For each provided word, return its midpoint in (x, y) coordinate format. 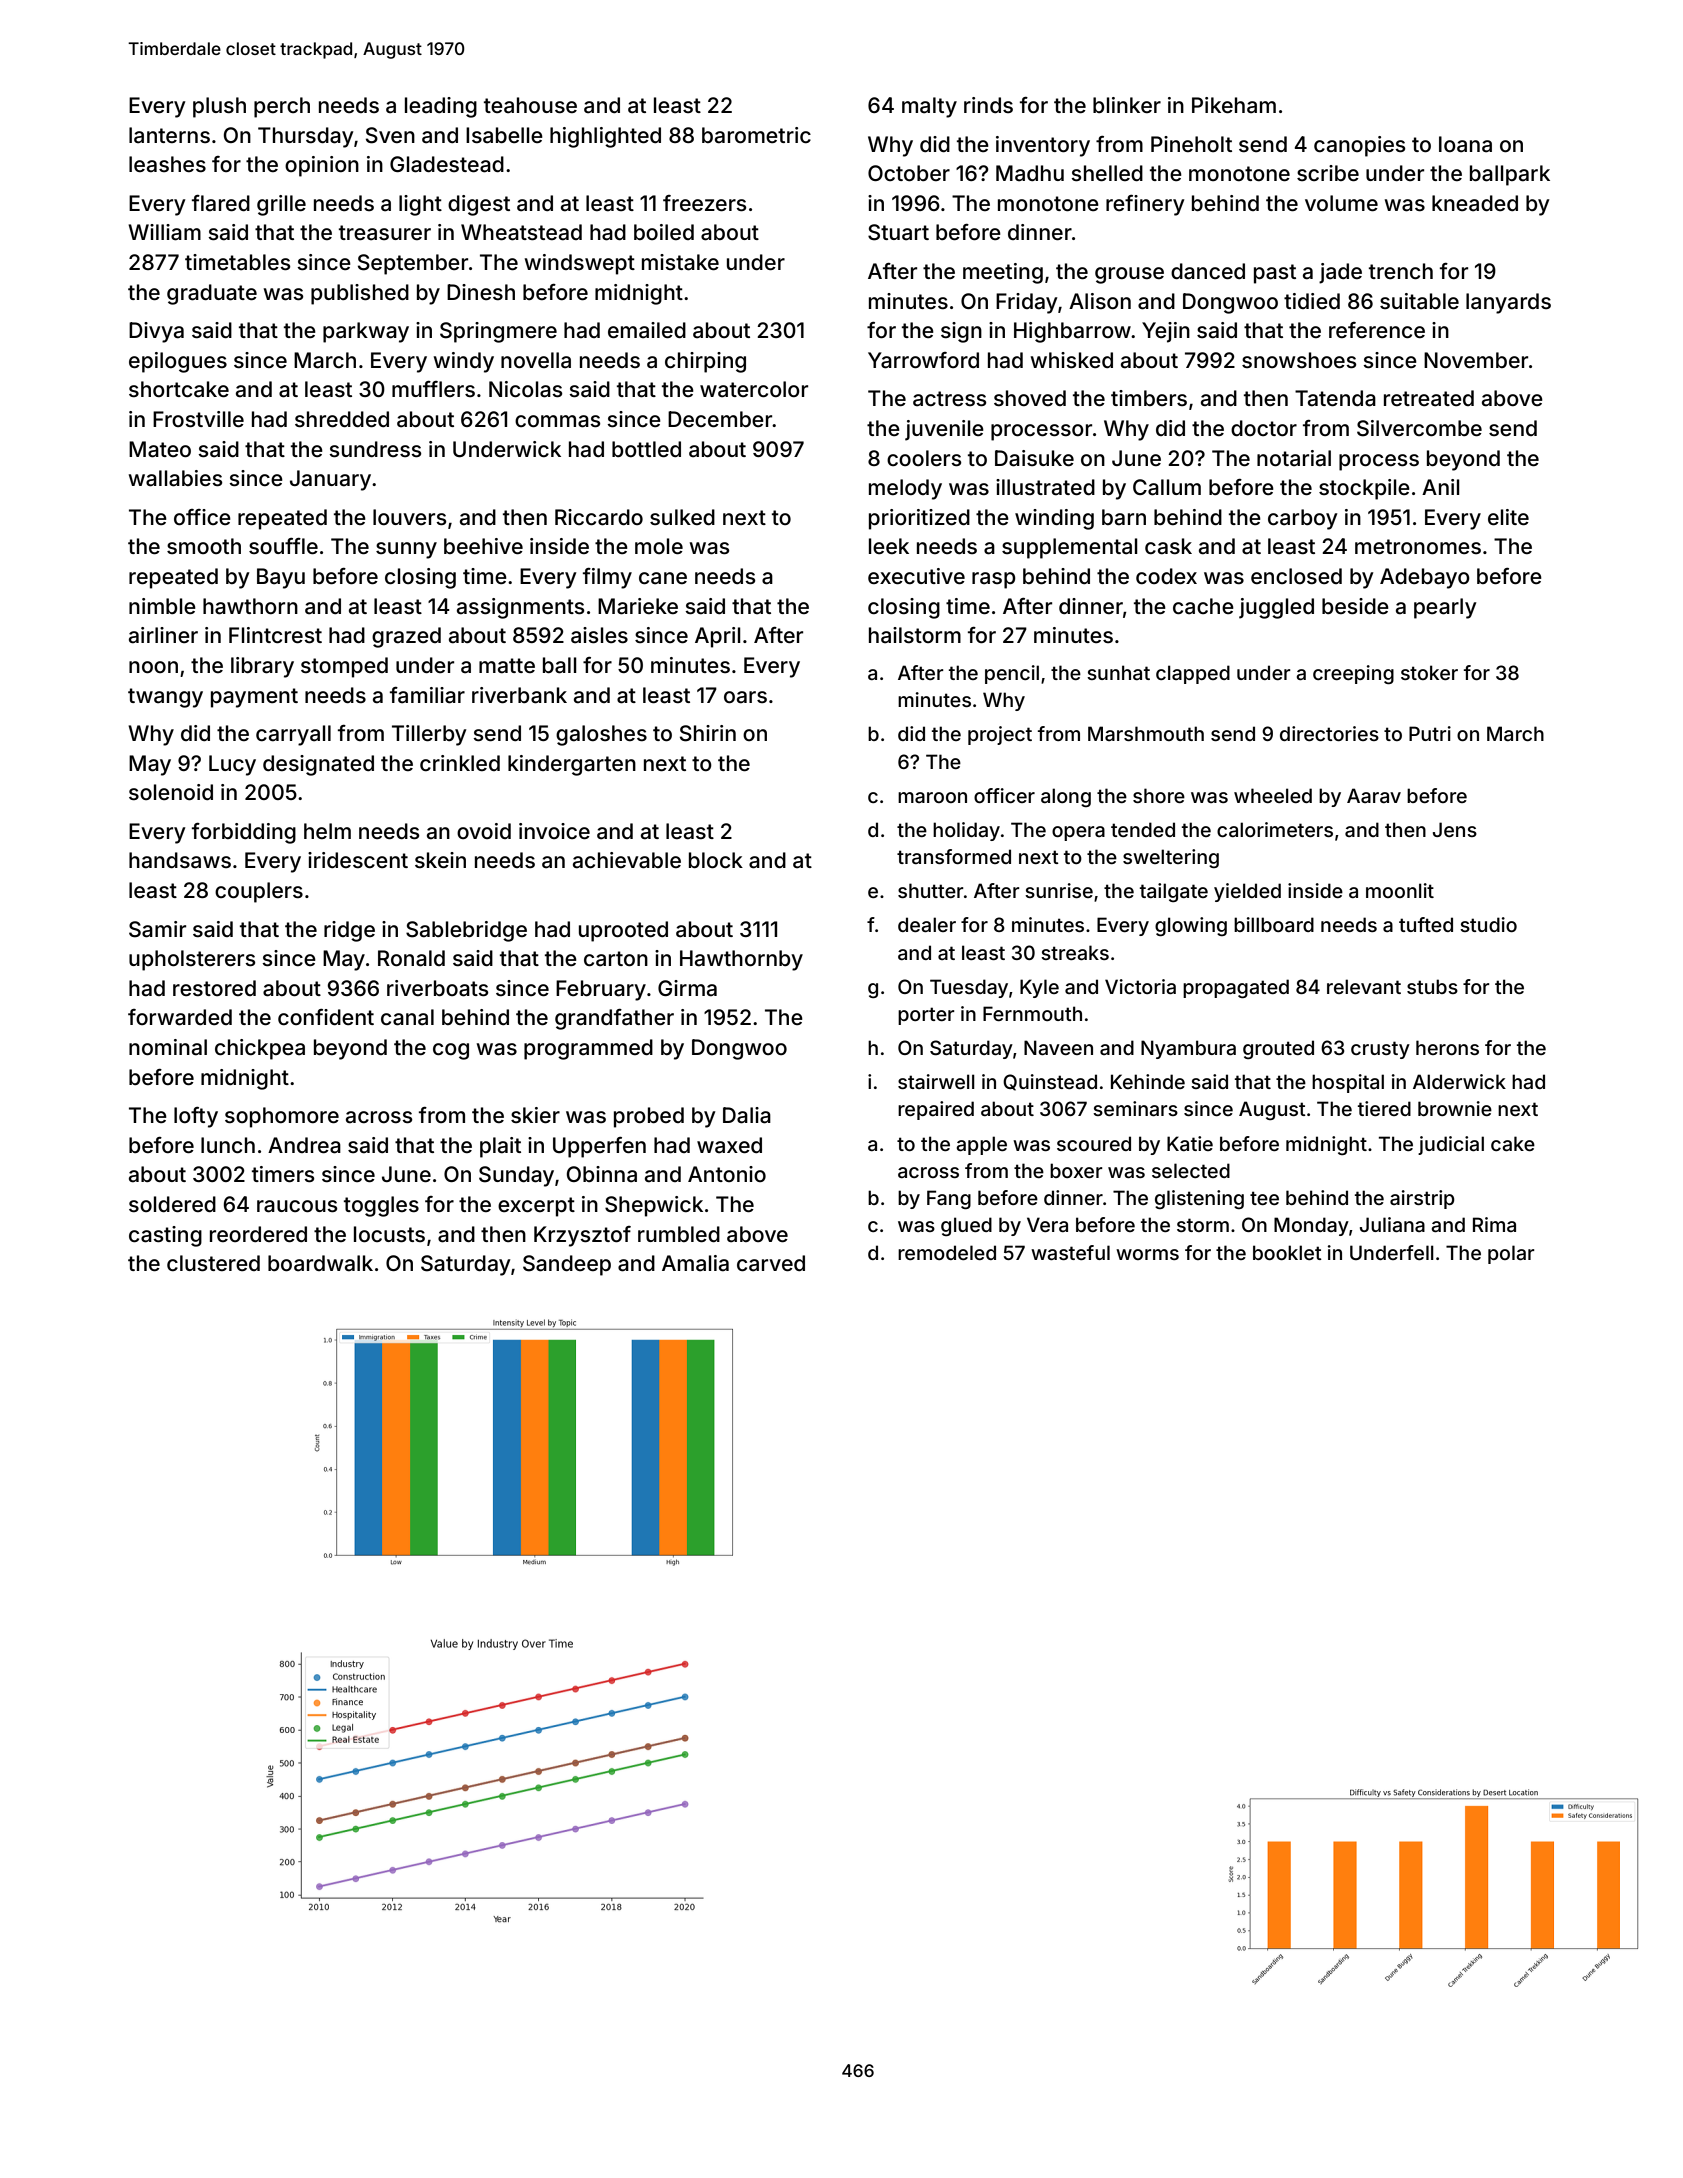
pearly (1445, 608)
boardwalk (320, 1263)
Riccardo (599, 517)
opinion (322, 166)
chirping (705, 362)
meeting (1003, 273)
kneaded (1475, 203)
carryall (293, 735)
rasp (994, 580)
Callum (1167, 487)
